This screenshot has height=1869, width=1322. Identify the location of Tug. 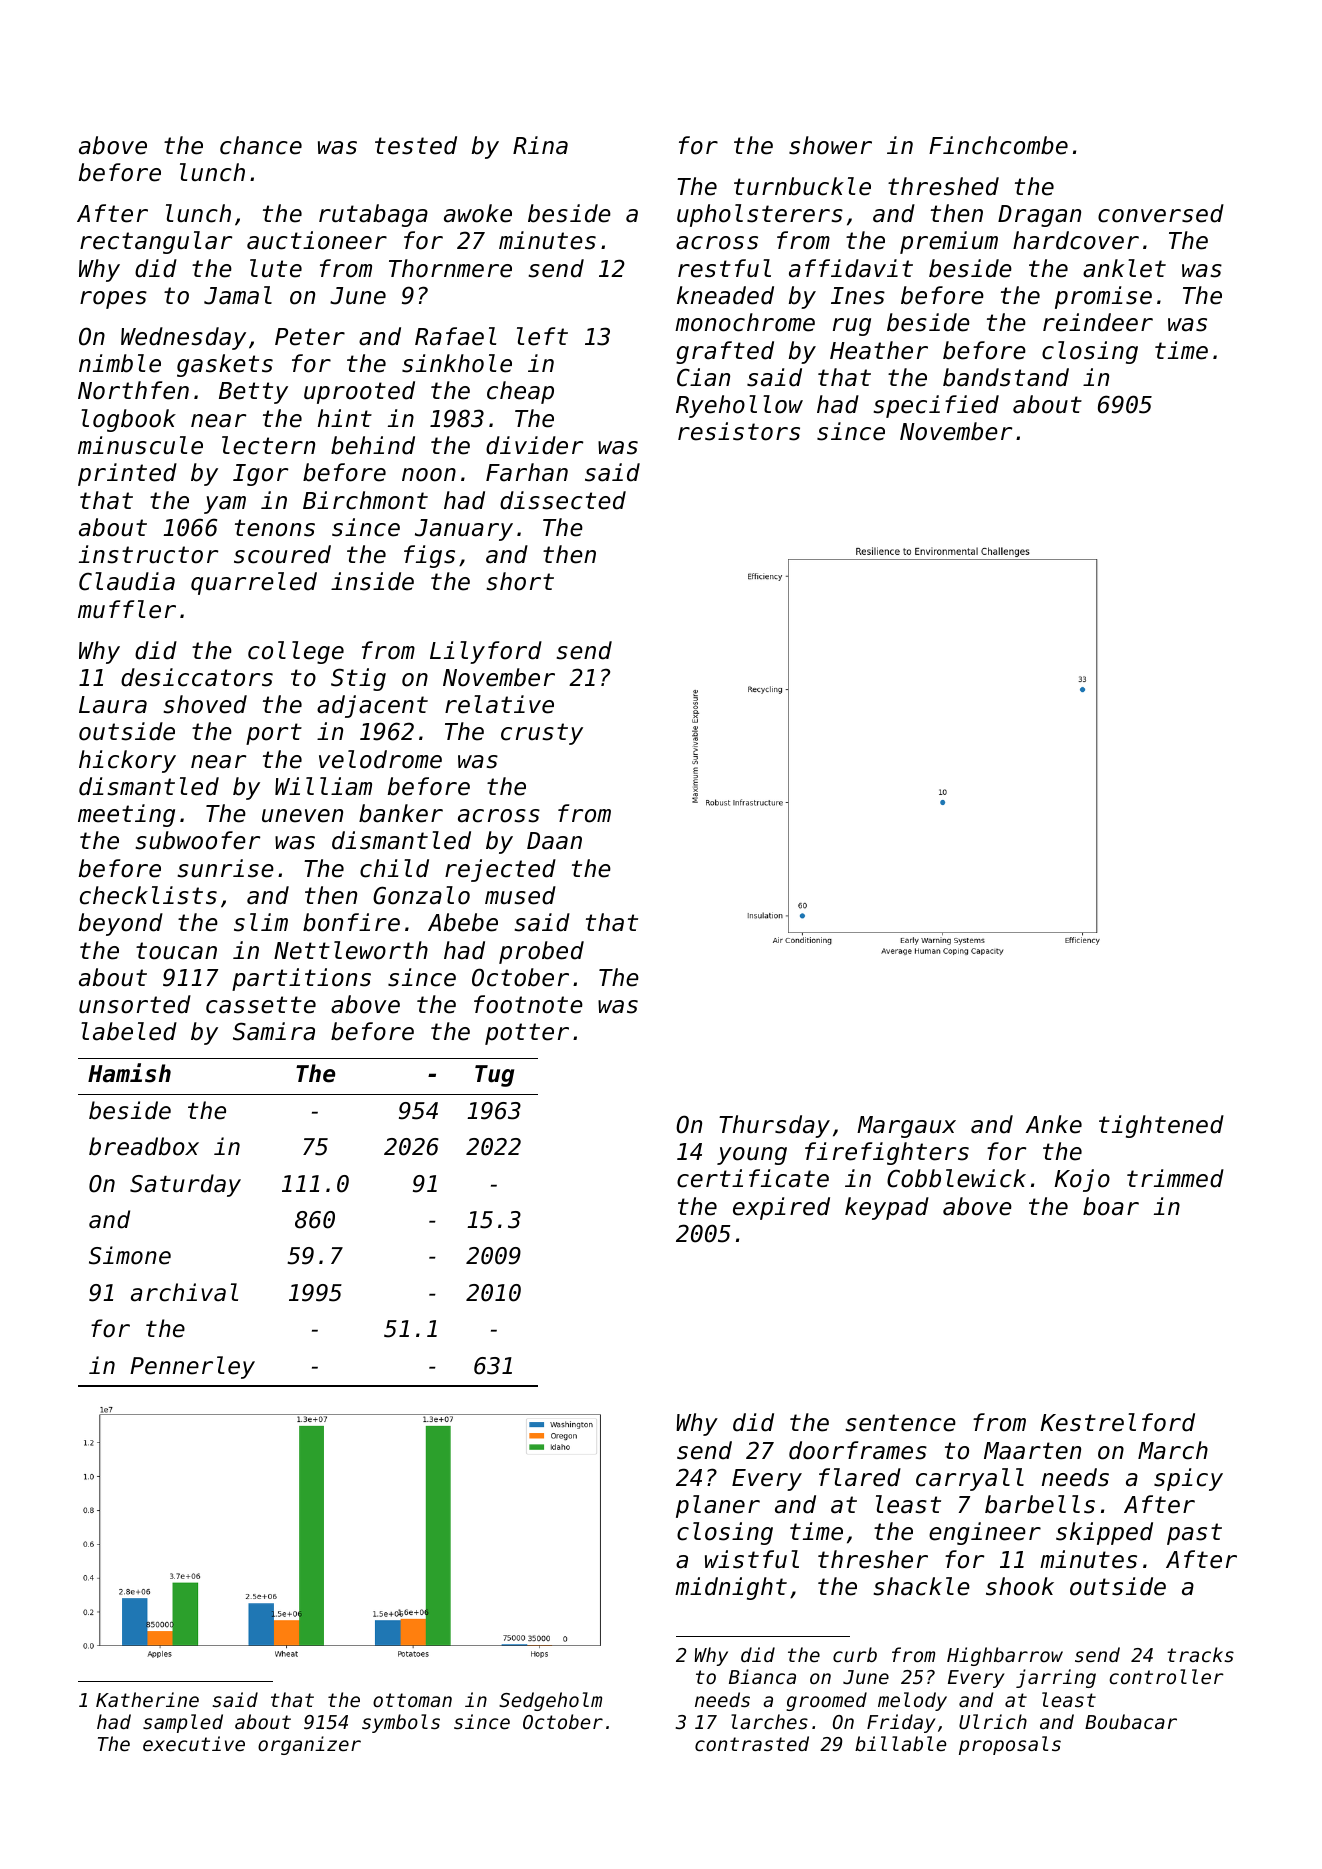
(494, 1076).
